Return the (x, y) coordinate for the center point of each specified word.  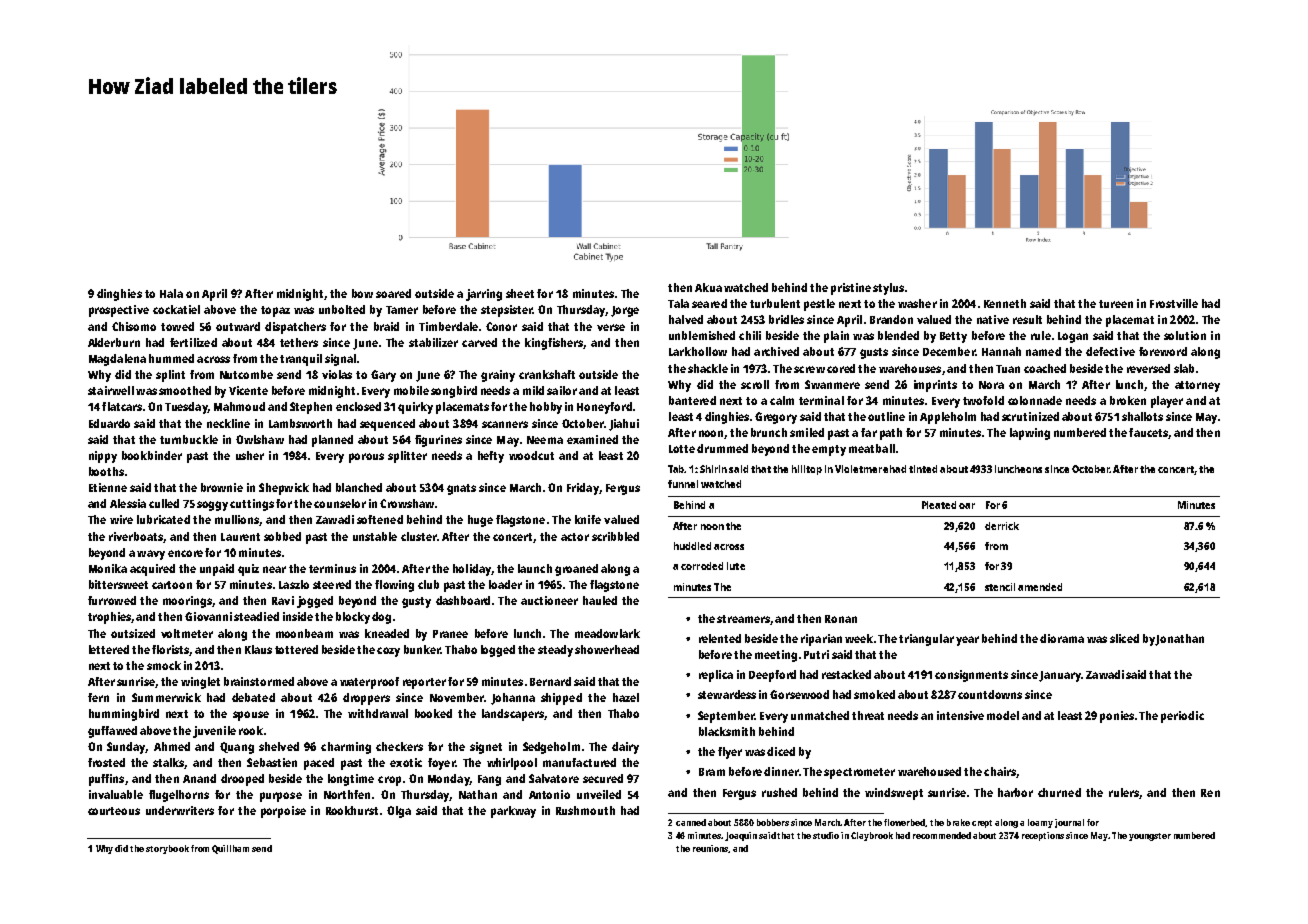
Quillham (230, 849)
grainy (498, 376)
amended (1040, 587)
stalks (168, 762)
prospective (119, 311)
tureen (1116, 304)
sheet (520, 293)
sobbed (282, 536)
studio (826, 835)
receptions (1043, 836)
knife (588, 519)
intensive (960, 715)
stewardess (727, 694)
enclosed (358, 406)
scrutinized (1030, 416)
